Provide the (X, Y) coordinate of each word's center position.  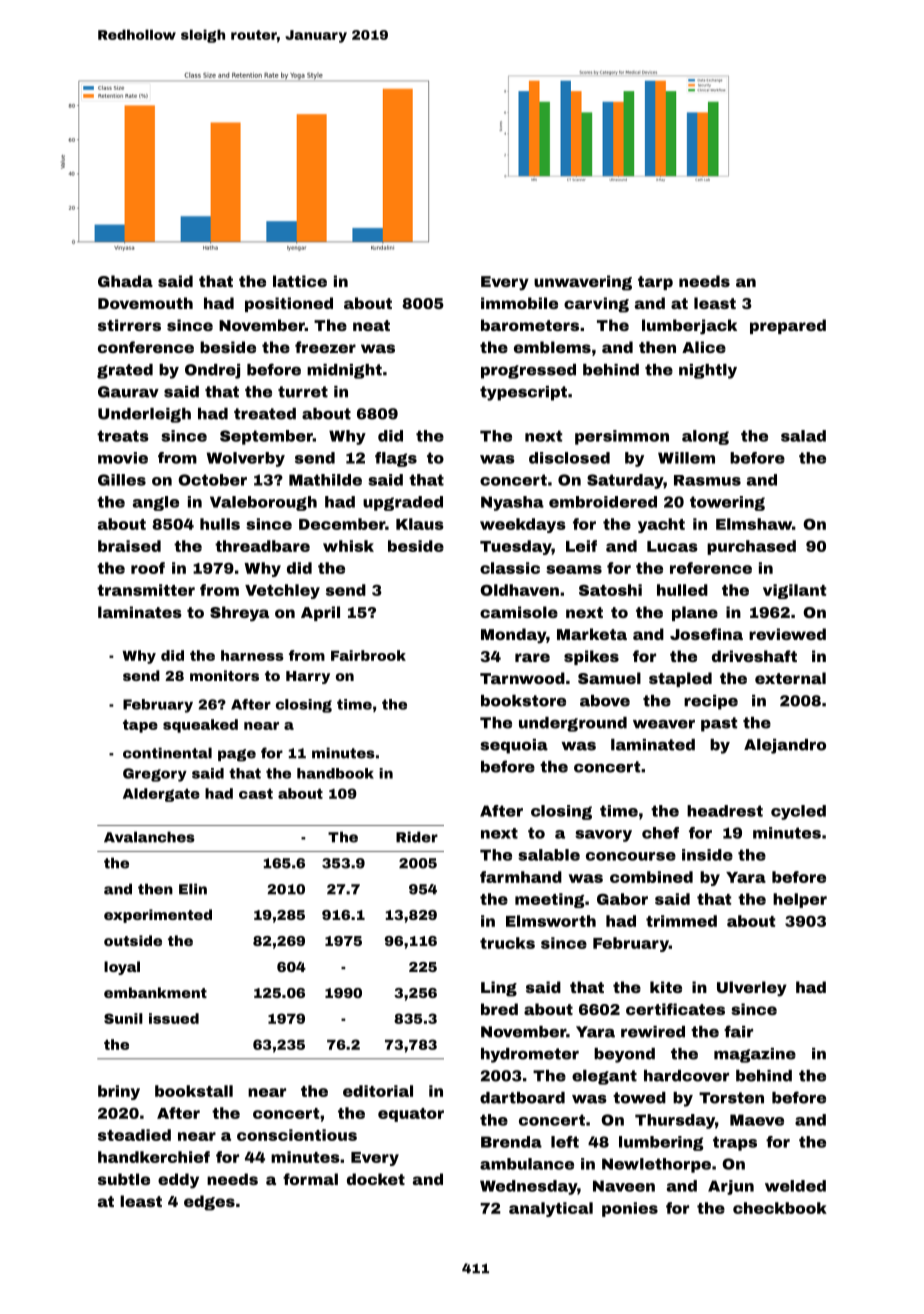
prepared (788, 326)
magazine (755, 1055)
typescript (523, 393)
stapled (680, 679)
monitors (224, 675)
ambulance (527, 1164)
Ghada (125, 281)
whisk (348, 546)
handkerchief (154, 1157)
